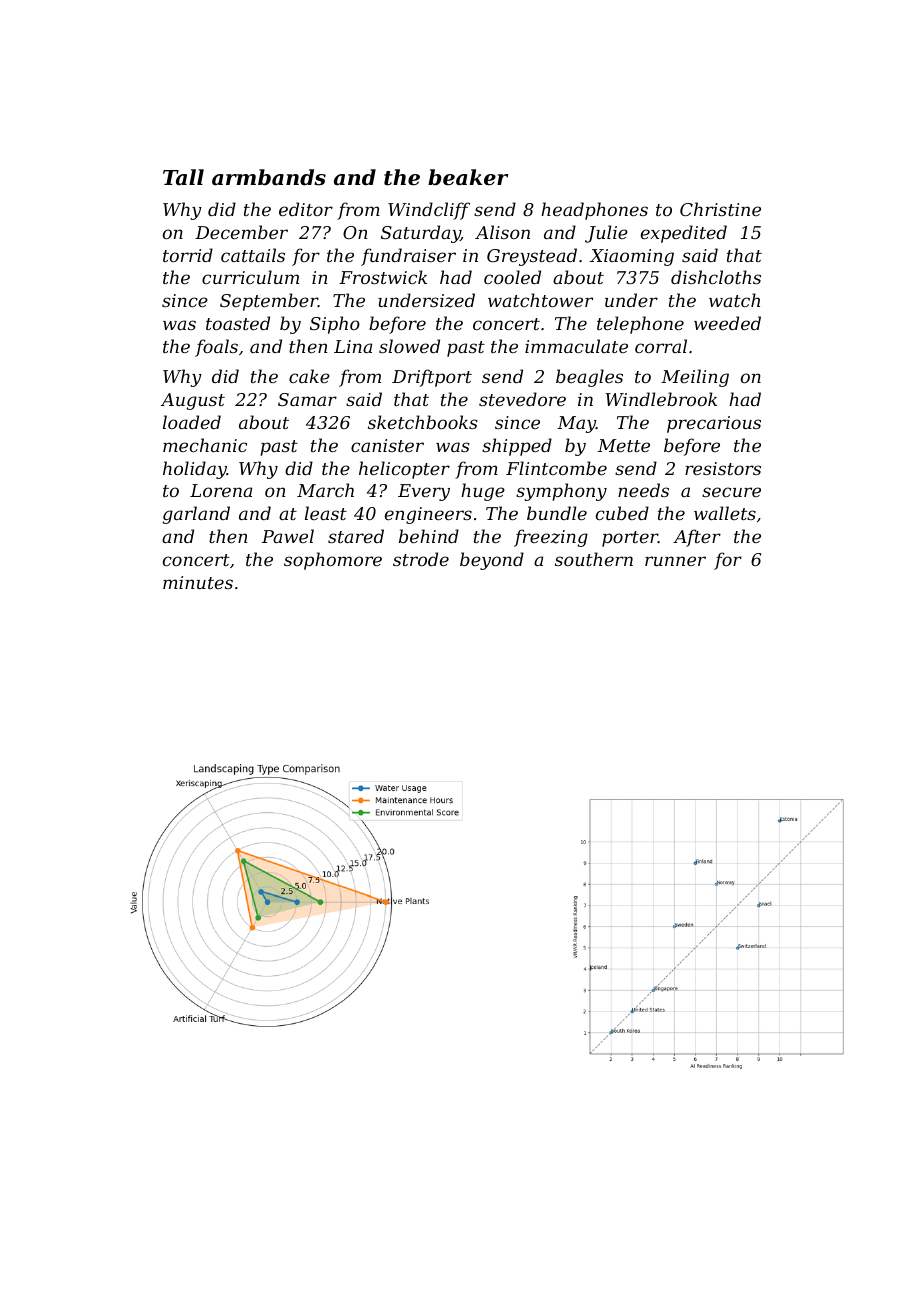 The height and width of the page is (1311, 924). What do you see at coordinates (429, 211) in the page?
I see `Windcliff` at bounding box center [429, 211].
